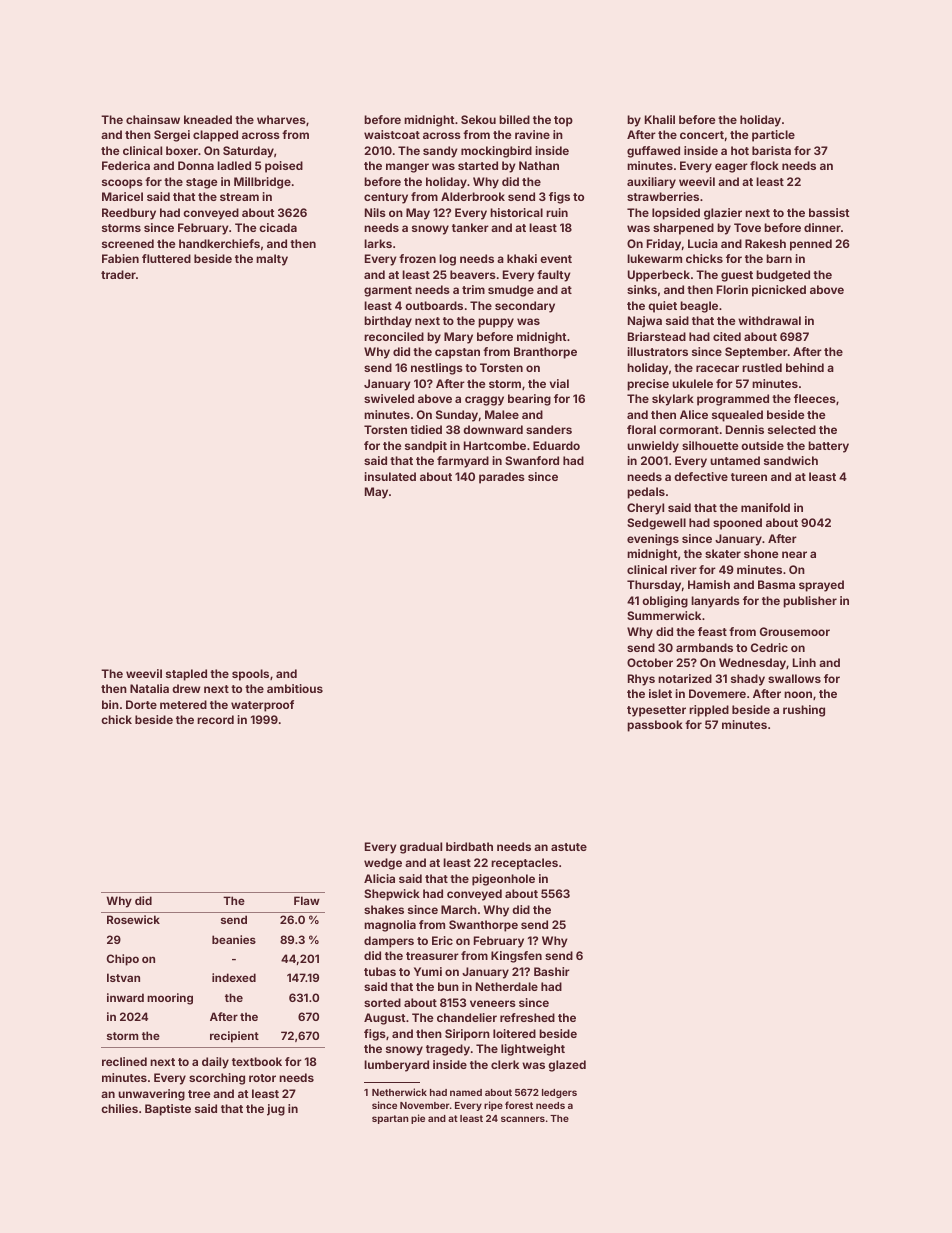  Describe the element at coordinates (281, 119) in the image. I see `wharves` at that location.
